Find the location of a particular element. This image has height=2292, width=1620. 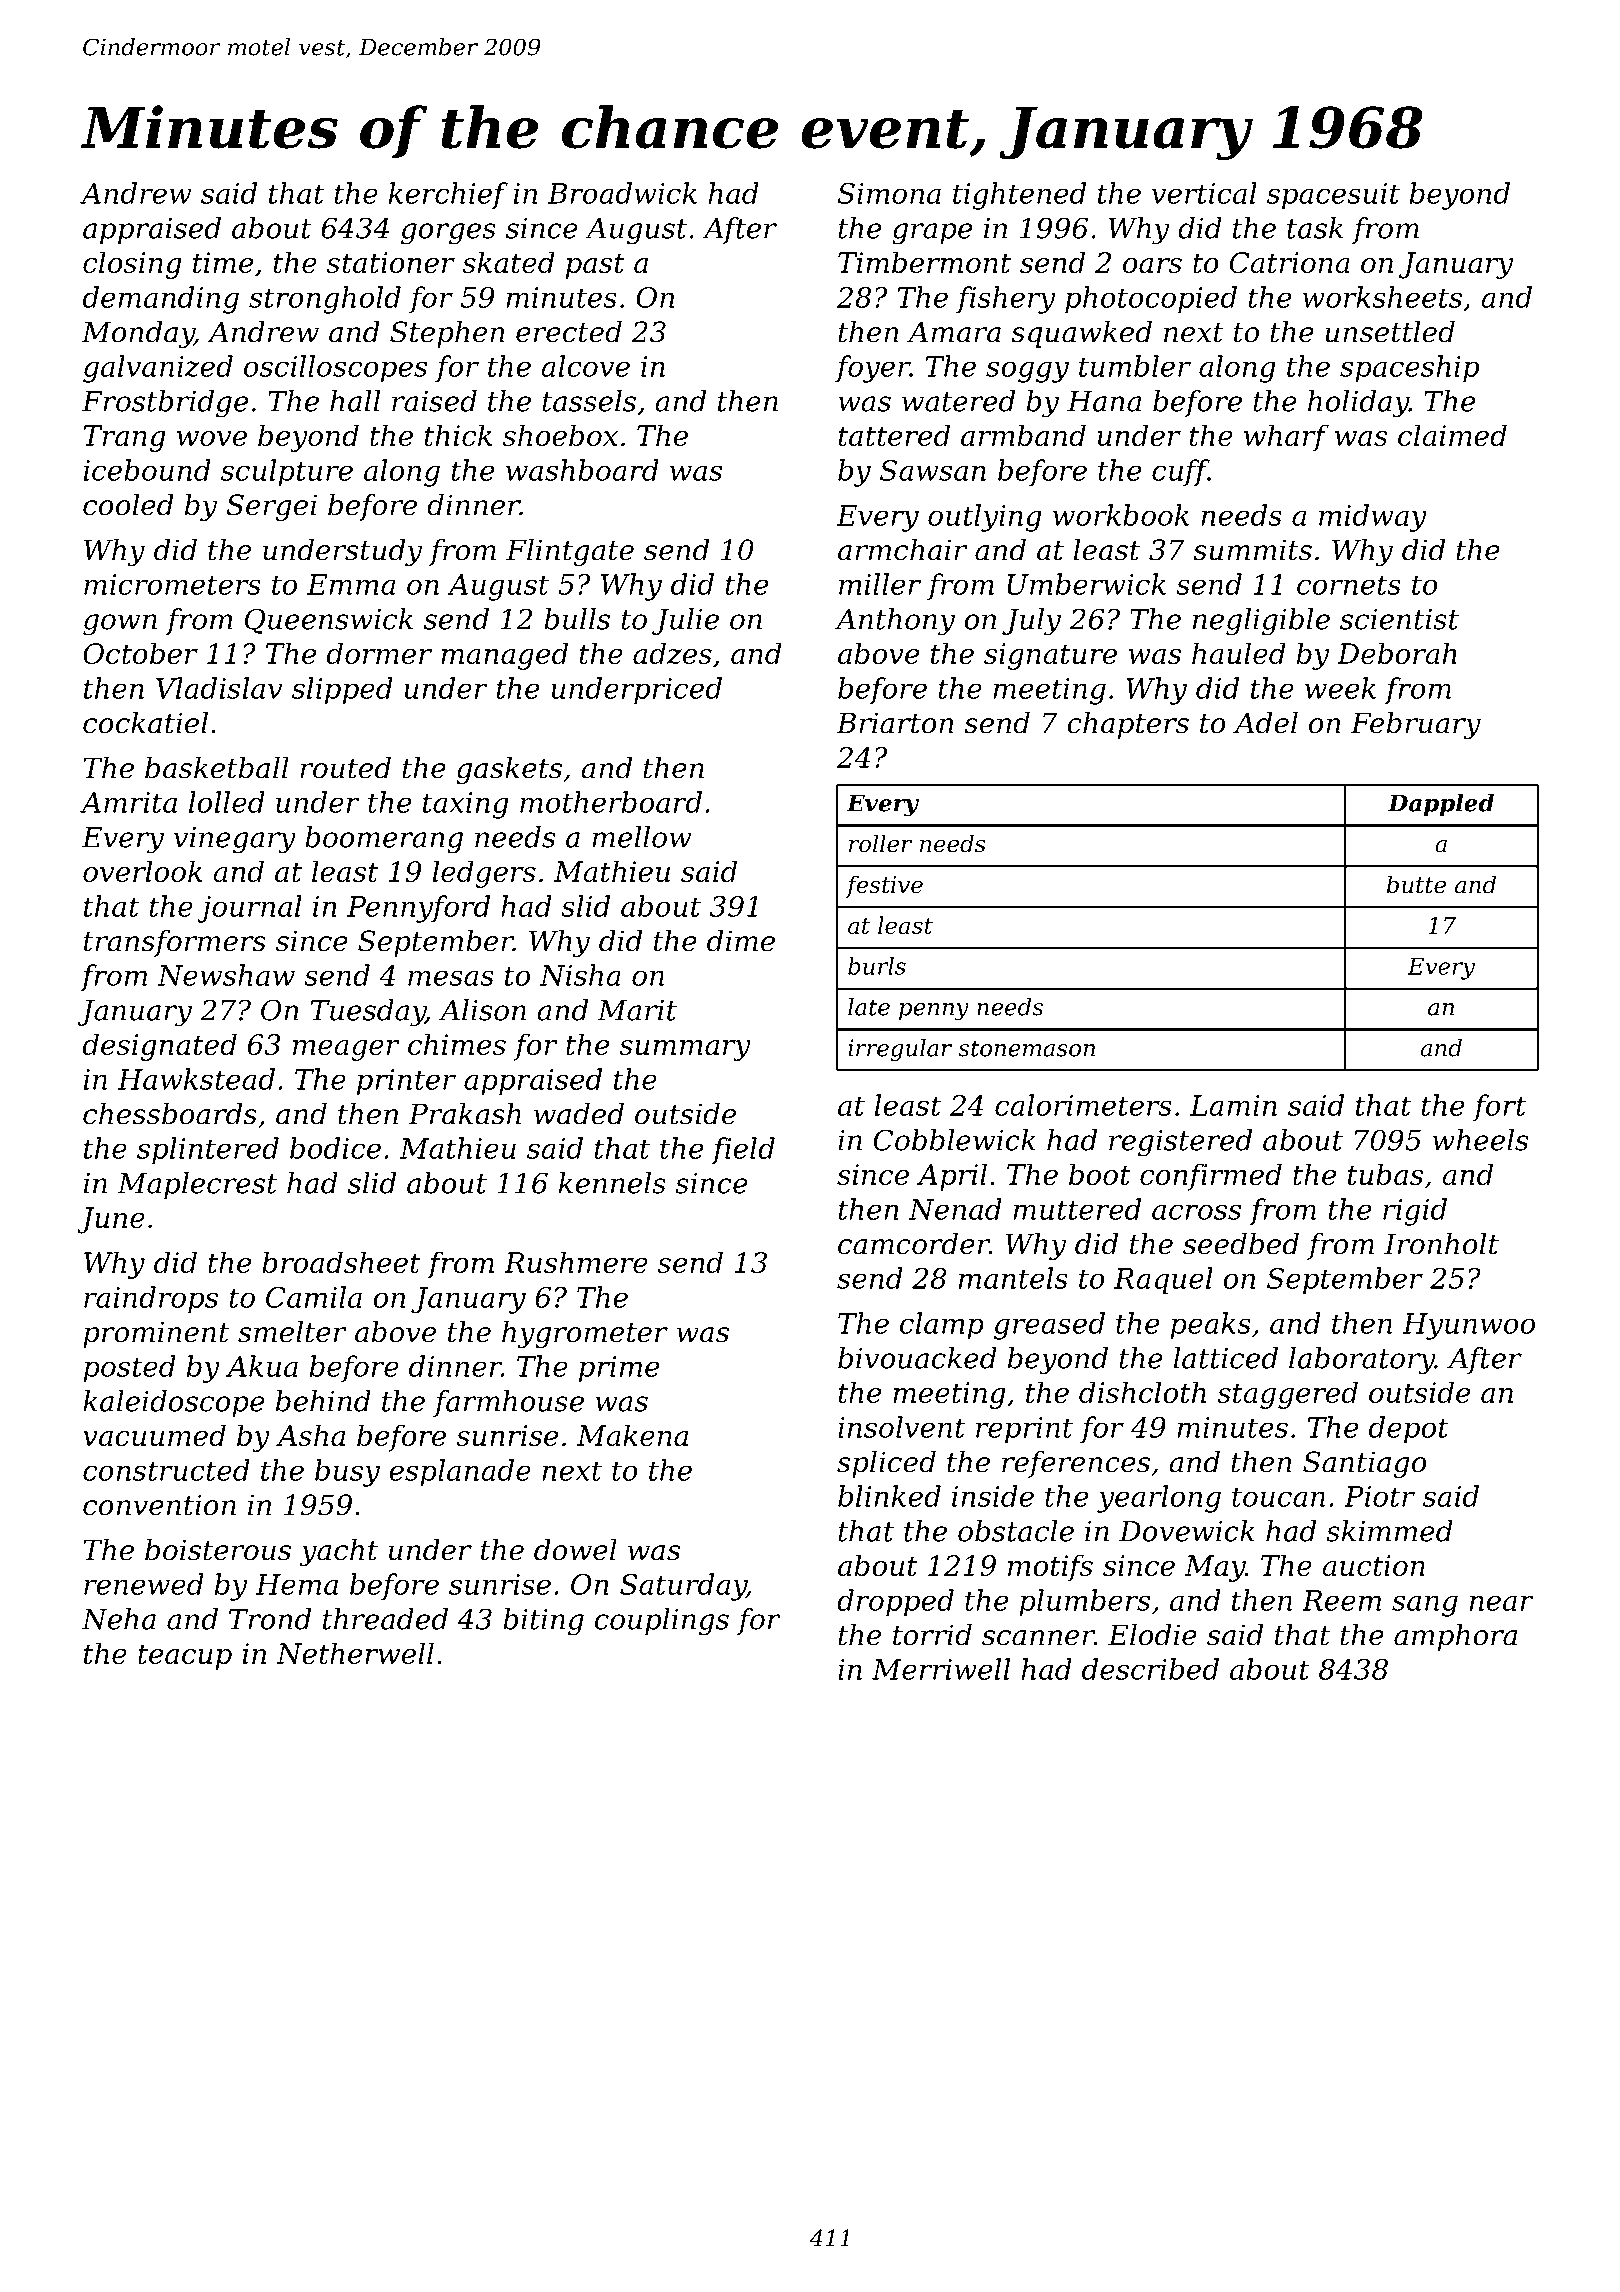

Asha is located at coordinates (310, 1435).
